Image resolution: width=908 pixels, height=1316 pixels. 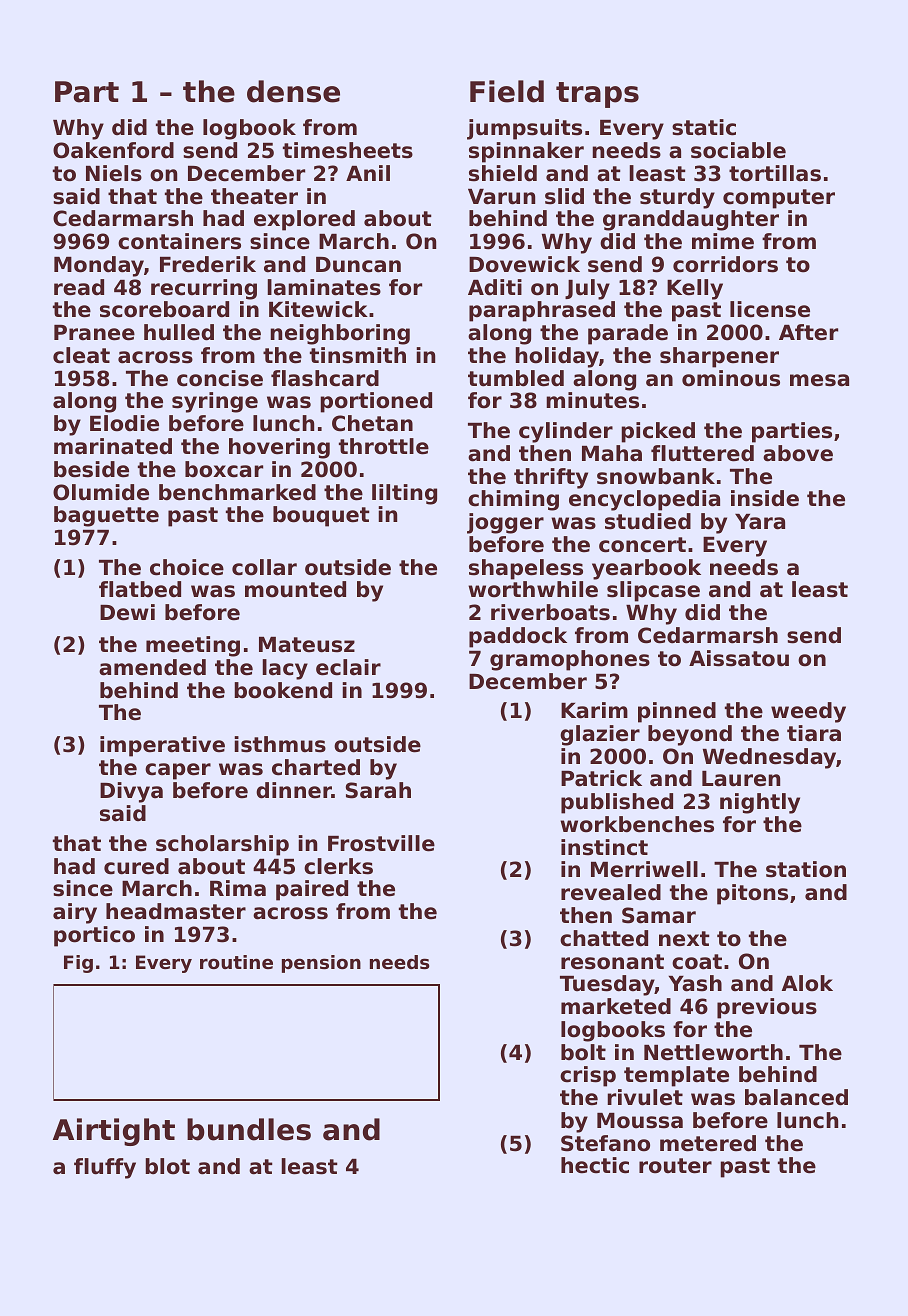 What do you see at coordinates (127, 612) in the screenshot?
I see `Dewi` at bounding box center [127, 612].
